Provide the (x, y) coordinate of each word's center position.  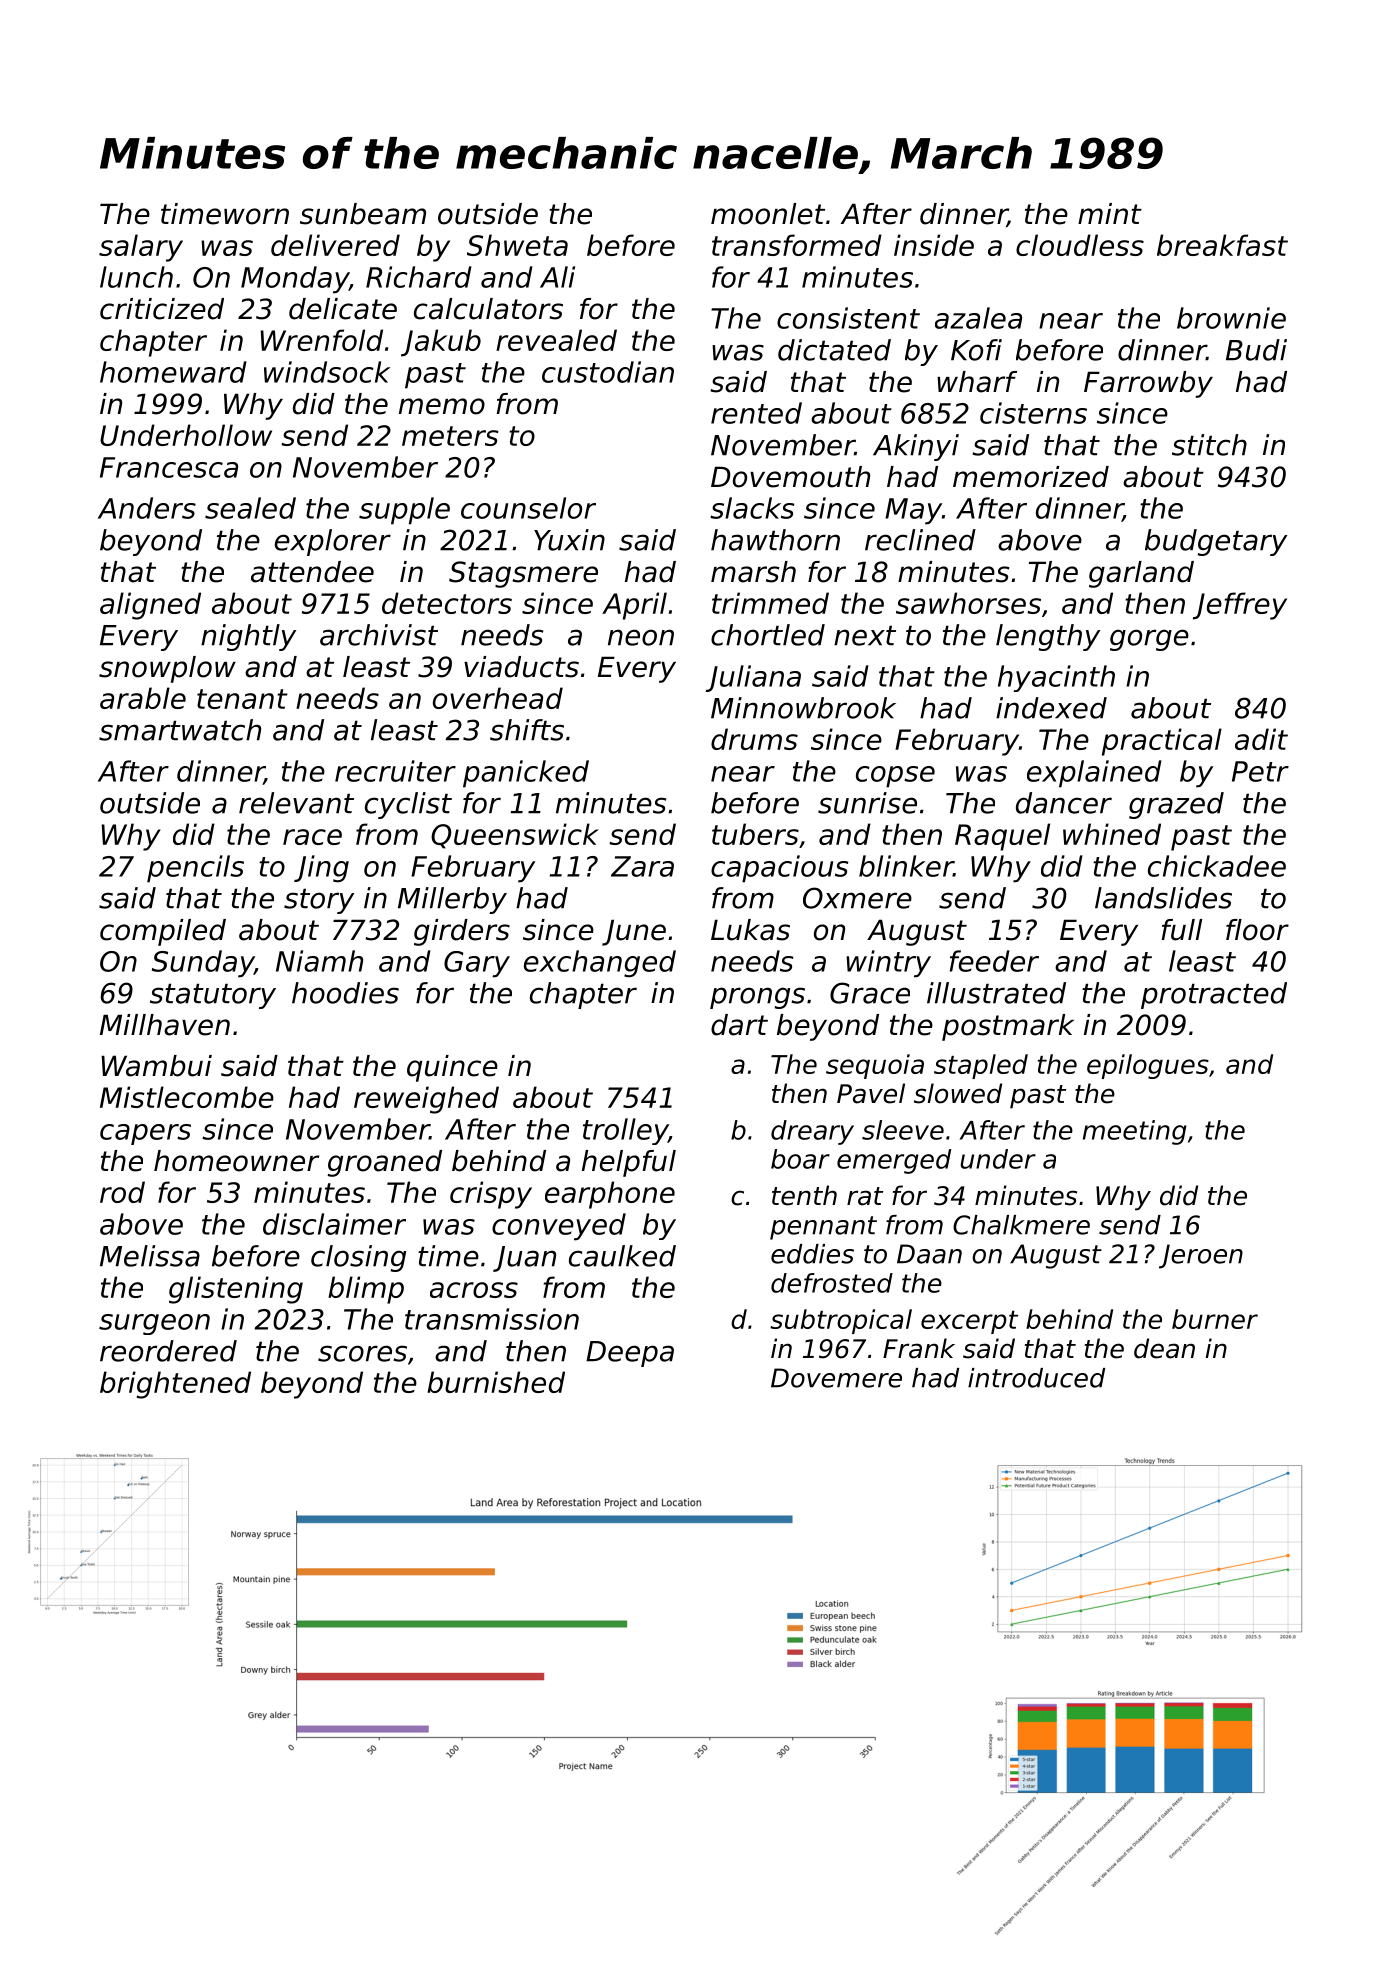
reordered (168, 1351)
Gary (477, 964)
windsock (327, 372)
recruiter (395, 771)
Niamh (319, 961)
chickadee (1217, 866)
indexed (1051, 708)
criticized (162, 309)
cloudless (1080, 245)
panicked (526, 774)
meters (450, 436)
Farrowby (1148, 384)
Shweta (517, 245)
